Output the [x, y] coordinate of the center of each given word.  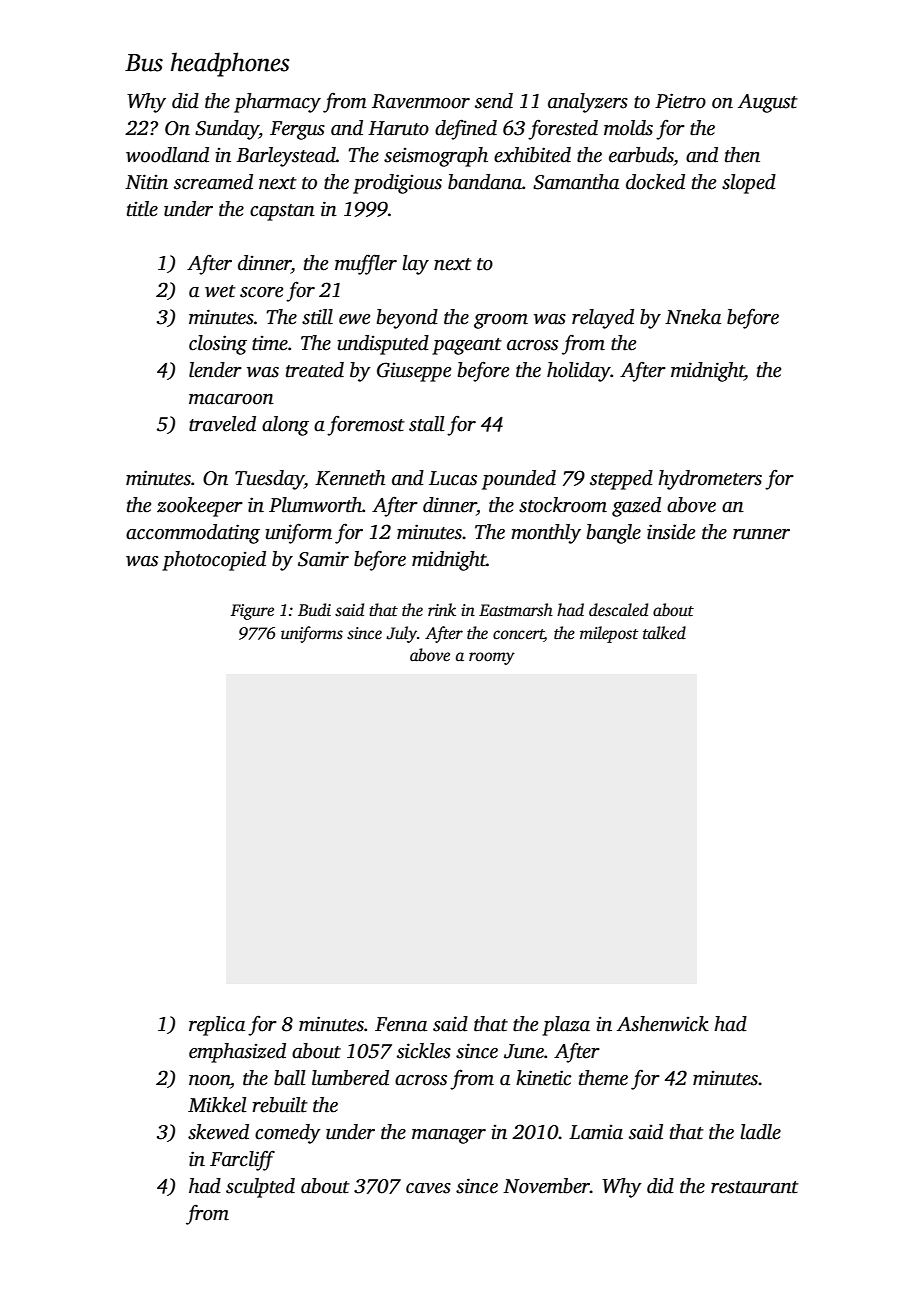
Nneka [693, 317]
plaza [566, 1026]
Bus [144, 63]
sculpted [260, 1188]
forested [563, 129]
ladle [760, 1132]
